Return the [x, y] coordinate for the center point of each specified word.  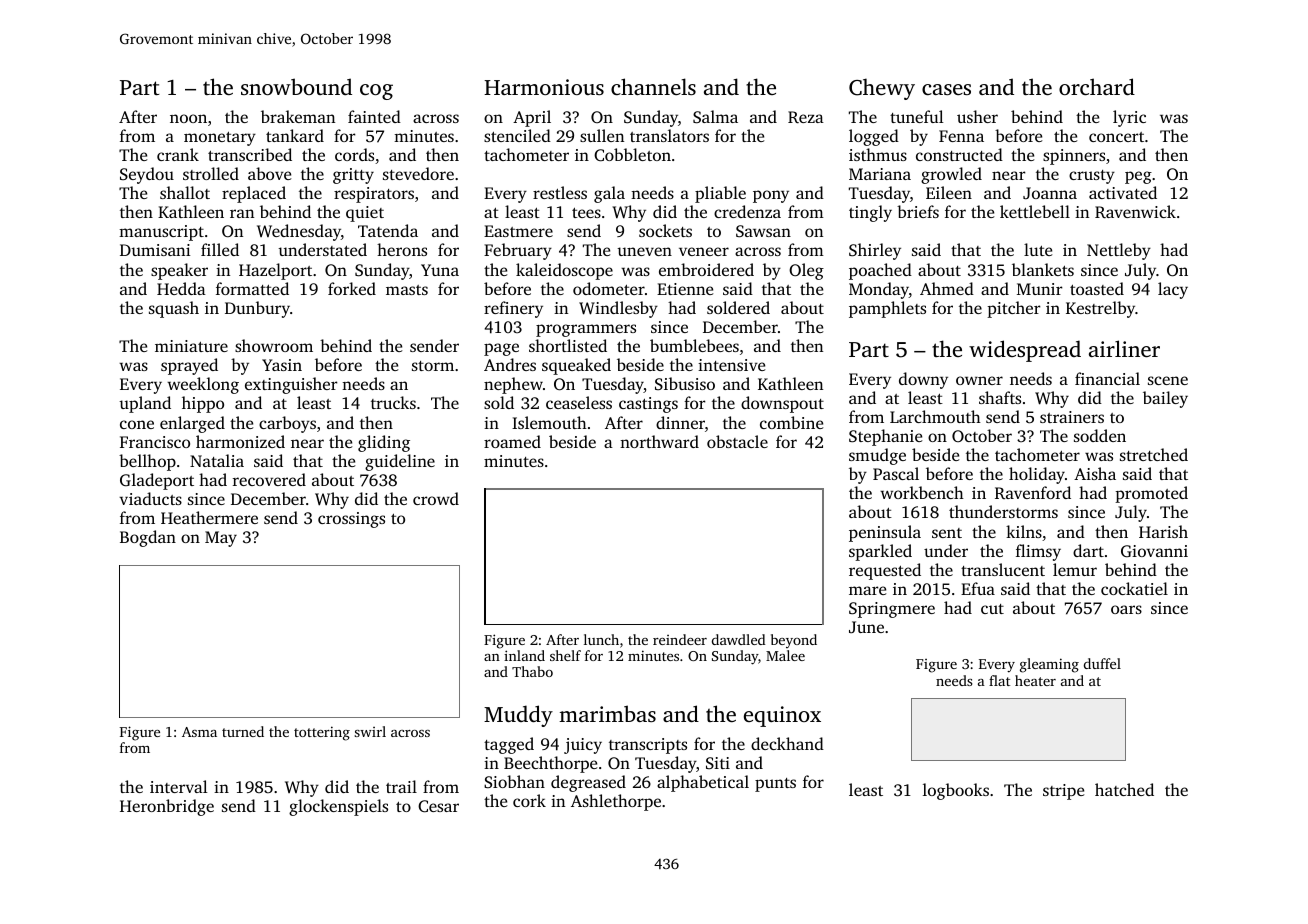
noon [188, 118]
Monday [879, 290]
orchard [1097, 86]
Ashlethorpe [616, 802]
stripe [1063, 792]
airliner [1124, 348]
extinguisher [291, 385]
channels [653, 86]
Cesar [438, 806]
